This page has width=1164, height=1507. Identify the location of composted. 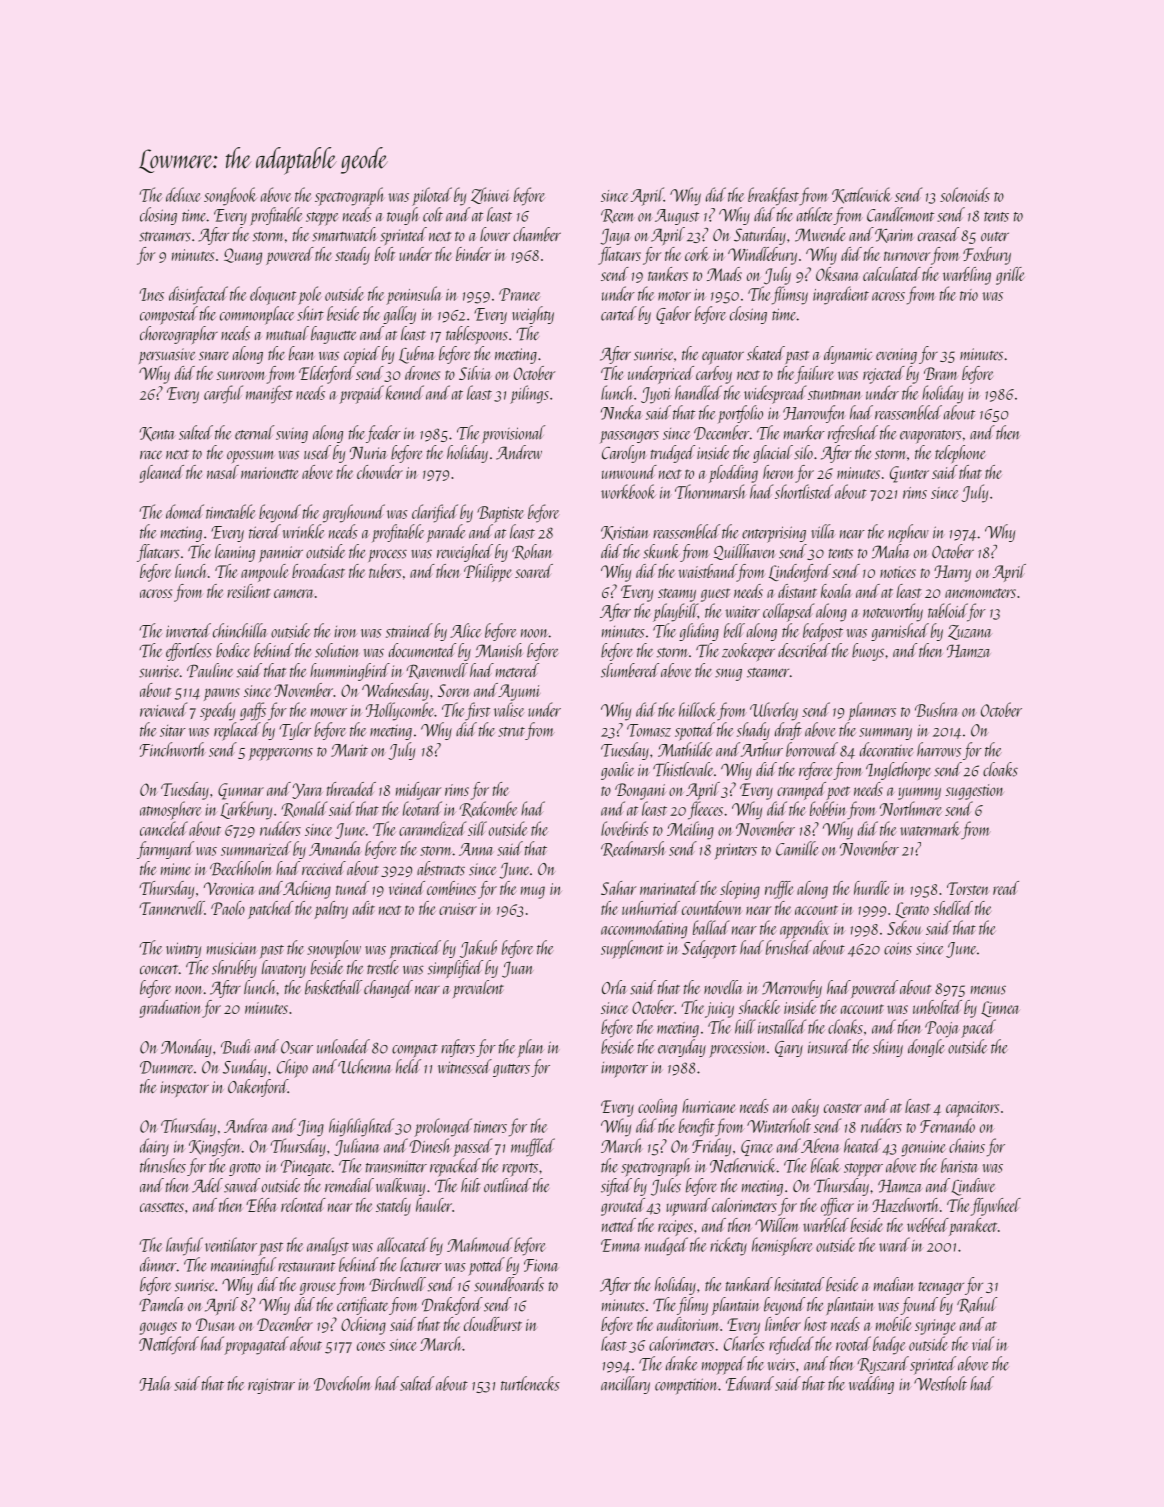
(169, 315).
